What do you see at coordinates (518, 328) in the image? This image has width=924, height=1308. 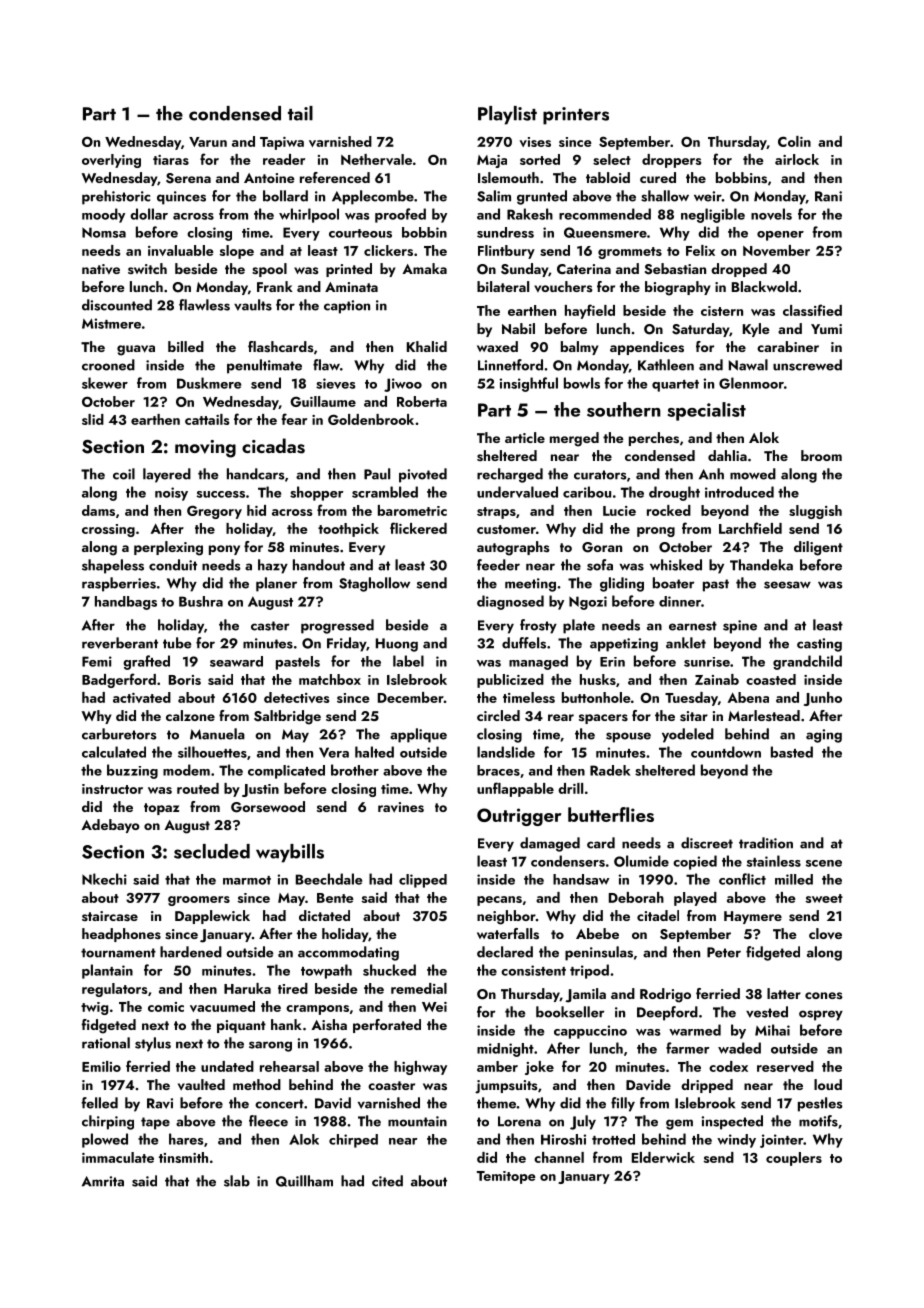 I see `Nabil` at bounding box center [518, 328].
